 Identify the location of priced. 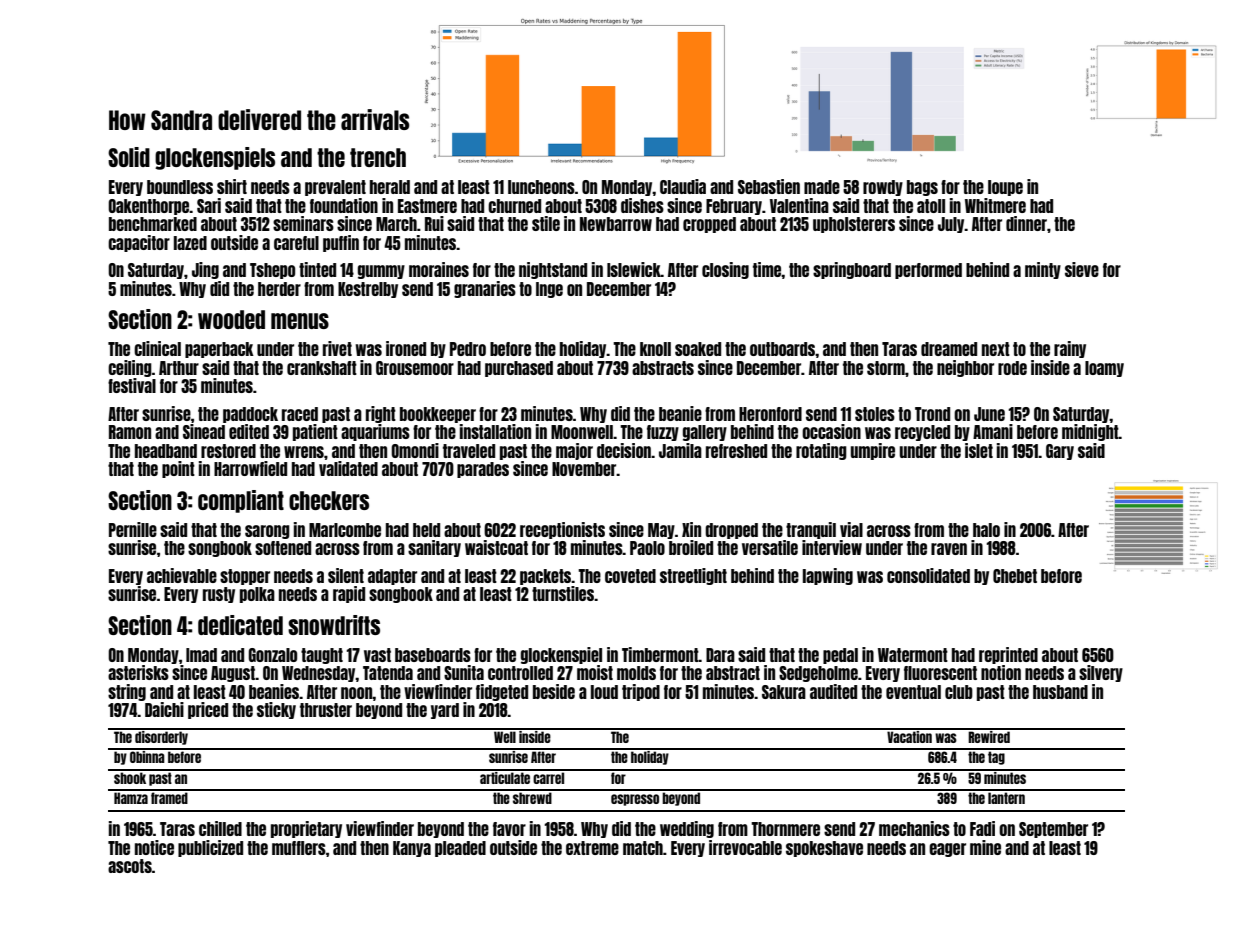
(208, 710).
